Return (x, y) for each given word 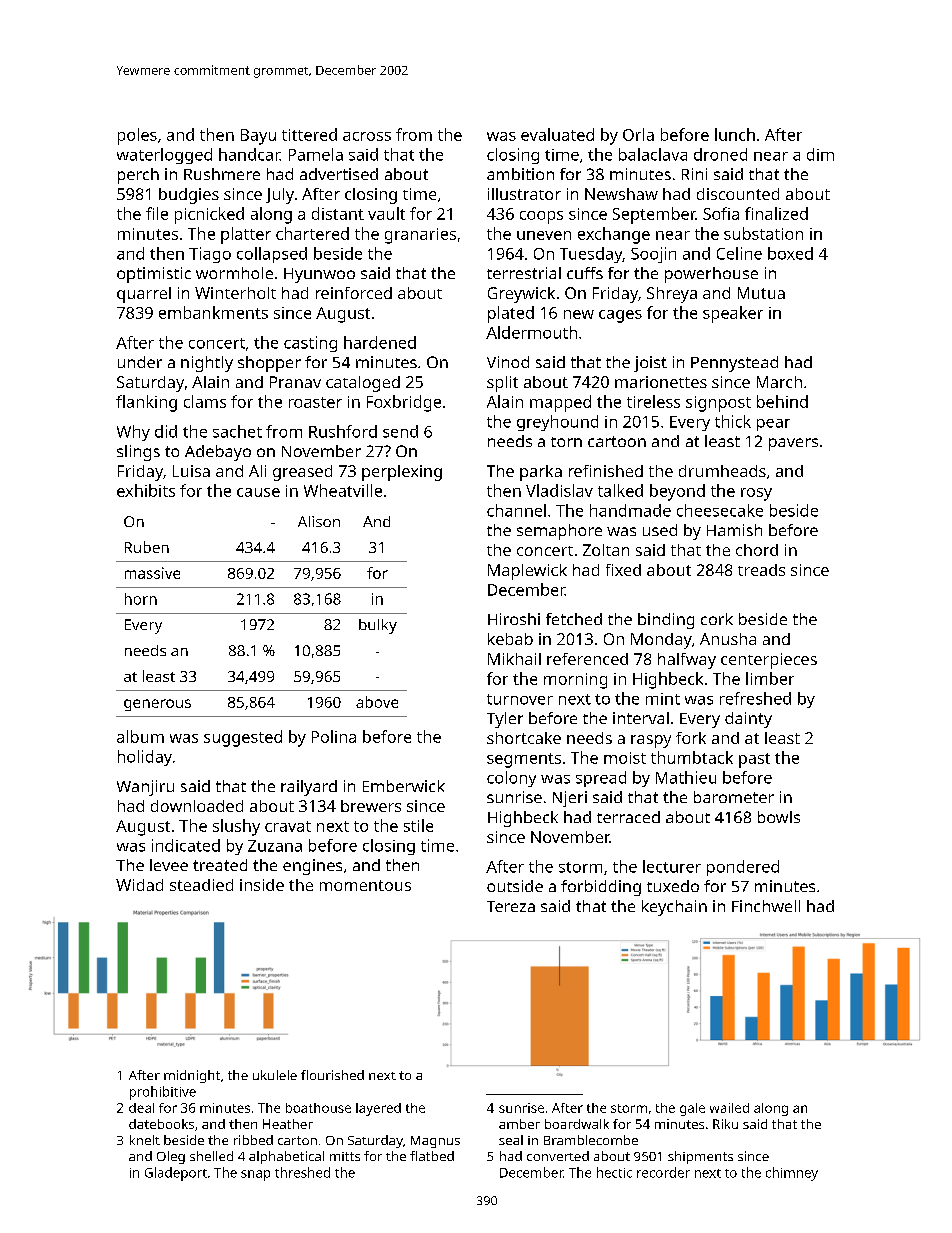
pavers (793, 444)
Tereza (511, 906)
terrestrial (524, 273)
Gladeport (176, 1174)
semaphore (559, 532)
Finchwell (766, 906)
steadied (201, 885)
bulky (378, 626)
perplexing (402, 473)
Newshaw (621, 194)
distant (338, 213)
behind (782, 401)
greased (302, 473)
